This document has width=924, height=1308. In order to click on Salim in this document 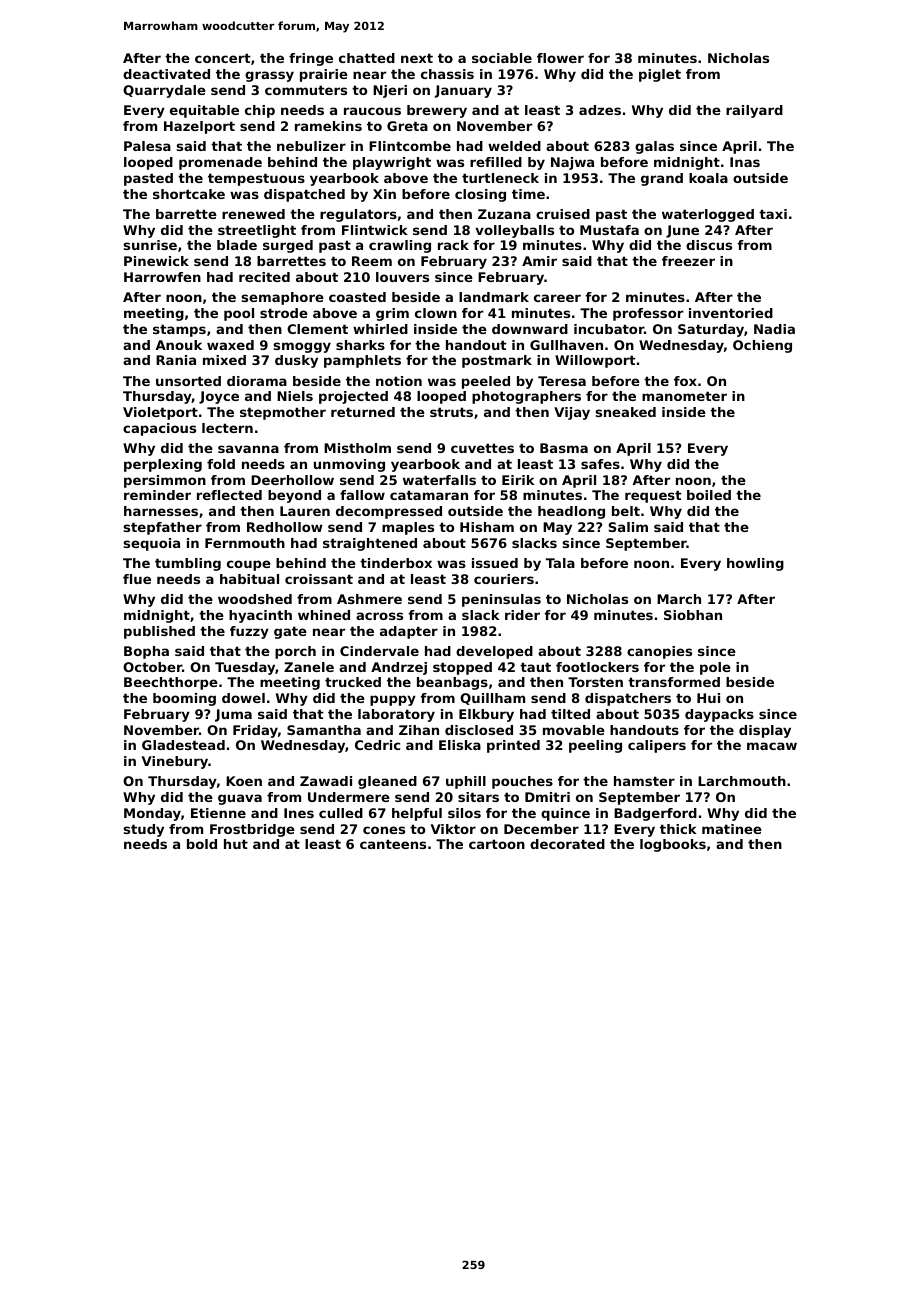, I will do `click(628, 527)`.
